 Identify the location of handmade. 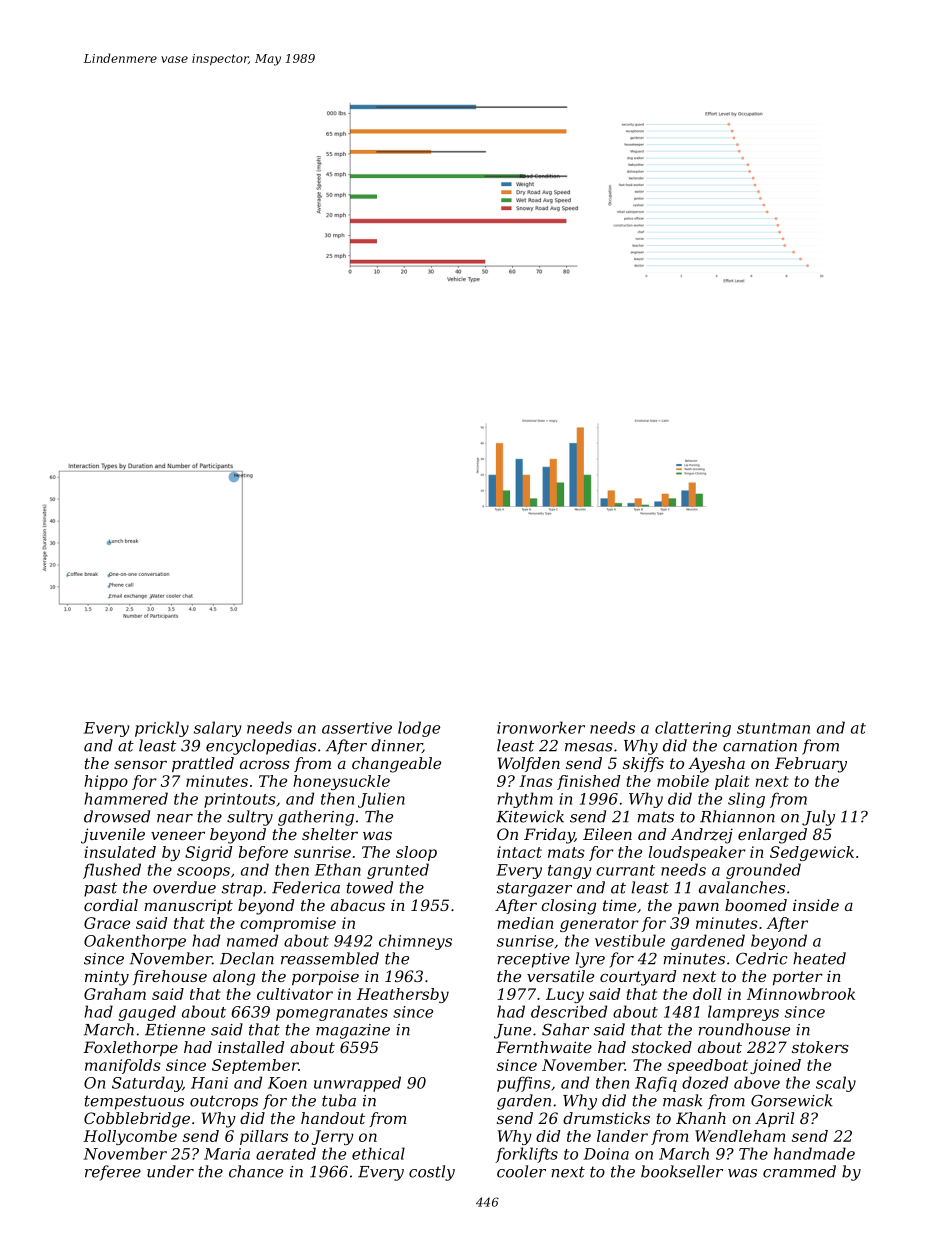
(814, 1153).
